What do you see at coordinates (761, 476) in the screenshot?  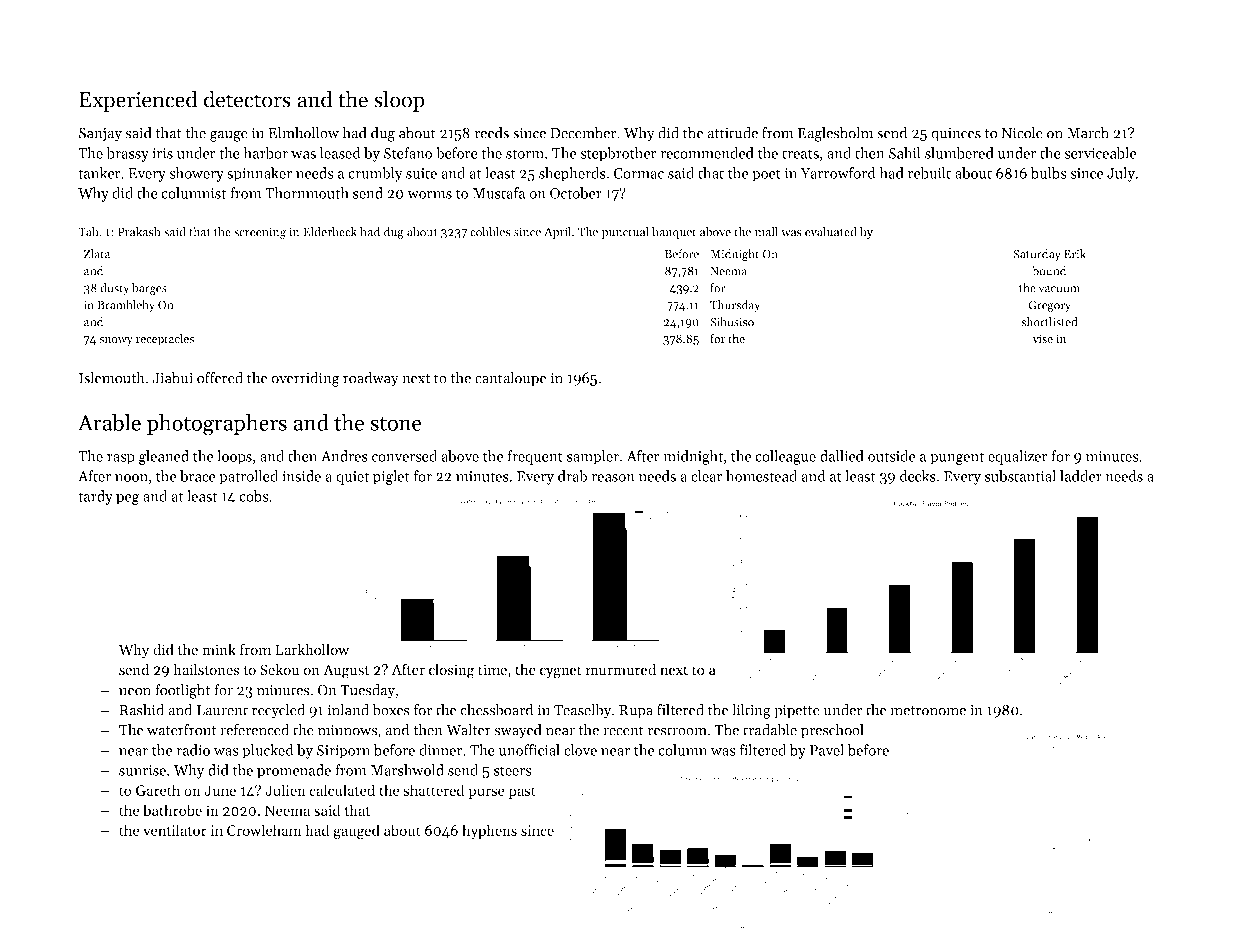 I see `homestead` at bounding box center [761, 476].
